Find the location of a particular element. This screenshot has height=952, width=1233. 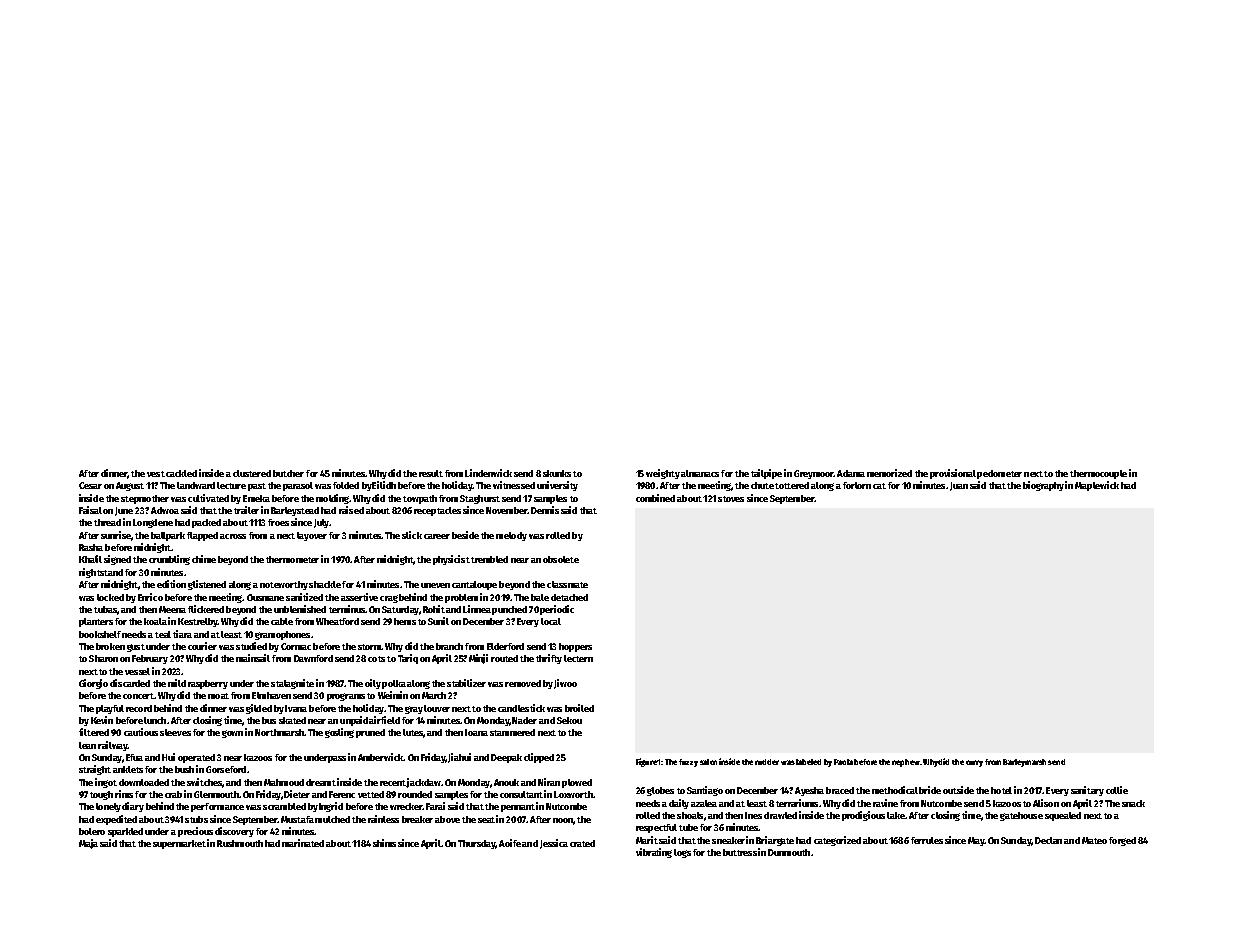

Enrico is located at coordinates (150, 597).
